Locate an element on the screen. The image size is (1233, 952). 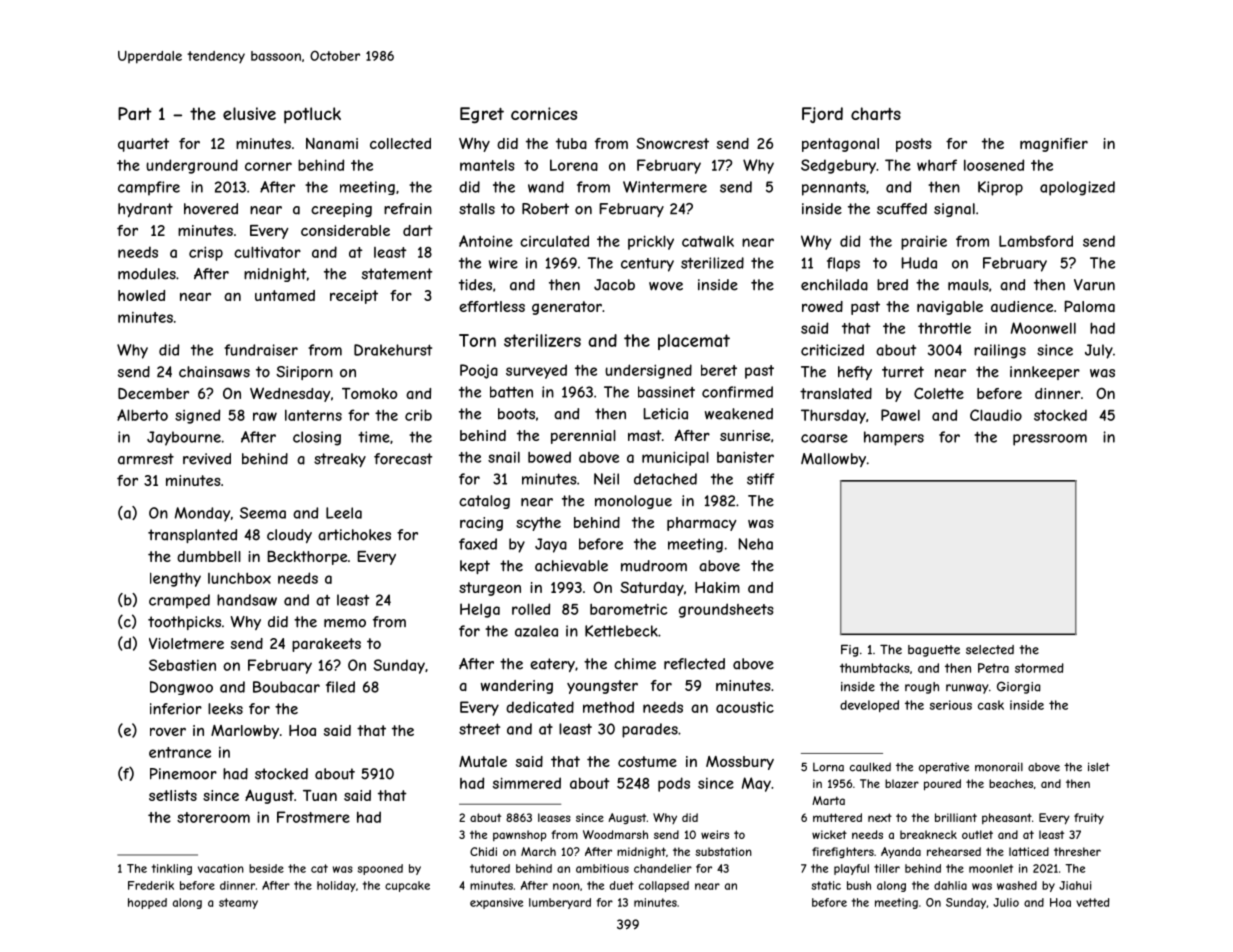
crisp is located at coordinates (206, 253).
